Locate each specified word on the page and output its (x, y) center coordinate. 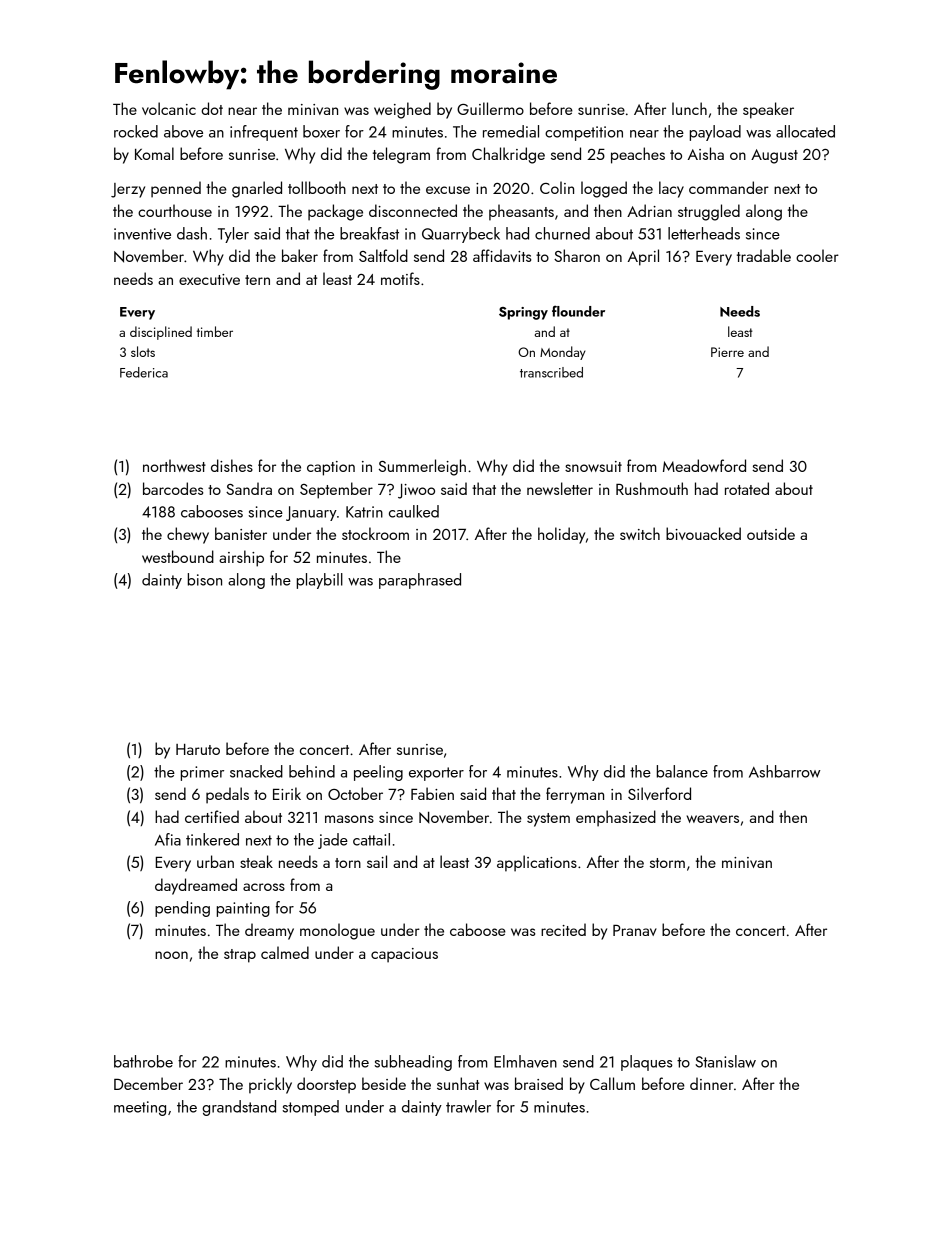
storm (667, 863)
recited (563, 929)
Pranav (635, 930)
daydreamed (196, 886)
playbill (320, 581)
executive (209, 279)
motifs (400, 278)
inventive (142, 234)
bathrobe (143, 1061)
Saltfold (383, 255)
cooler (817, 255)
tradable (764, 255)
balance (682, 771)
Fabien (432, 793)
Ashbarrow (785, 771)
